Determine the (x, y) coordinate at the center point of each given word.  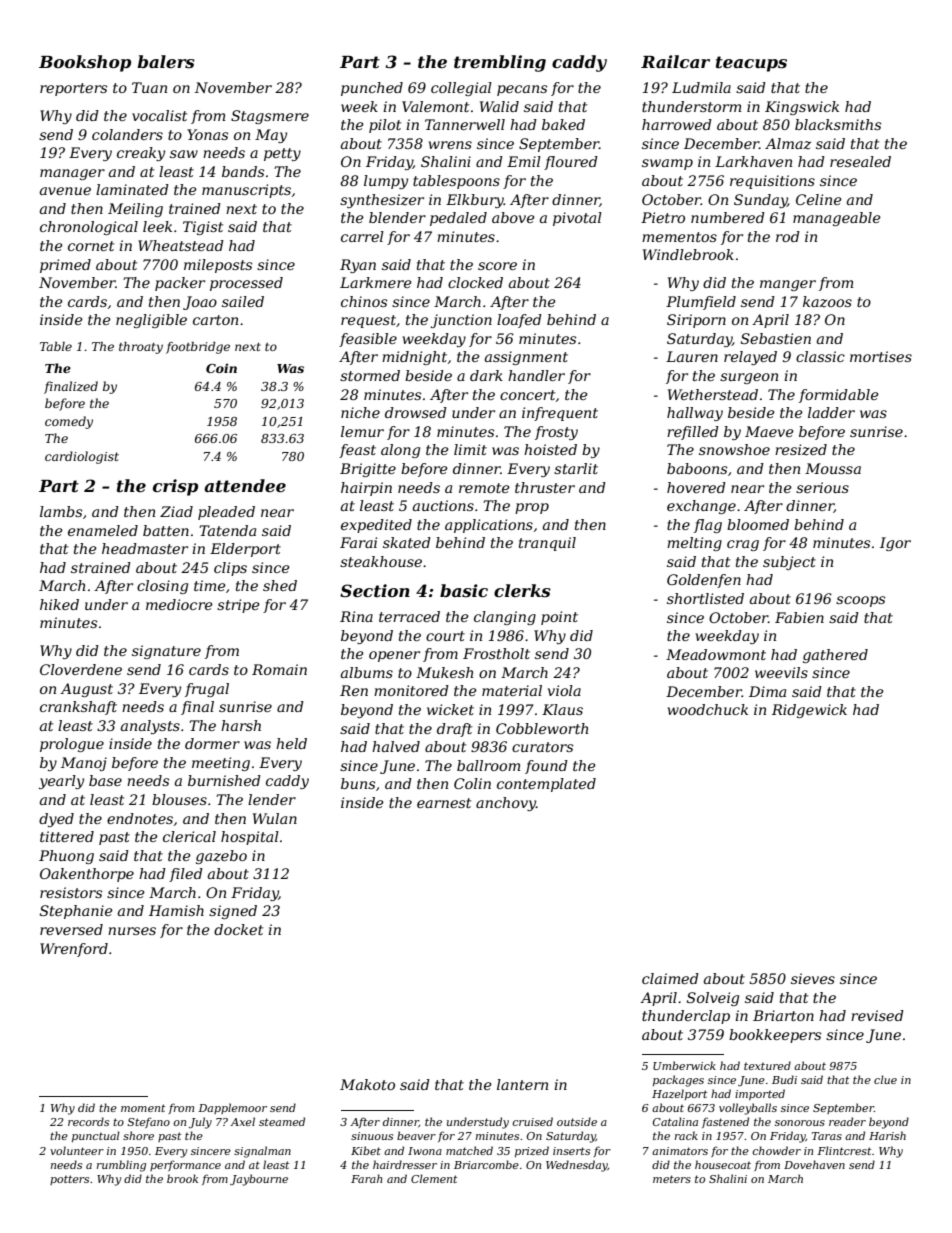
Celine (819, 199)
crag (743, 545)
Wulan (275, 818)
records (88, 1121)
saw (184, 154)
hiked (59, 604)
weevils (781, 672)
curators (542, 747)
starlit (576, 468)
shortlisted (705, 598)
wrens (450, 145)
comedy (69, 422)
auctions (443, 505)
